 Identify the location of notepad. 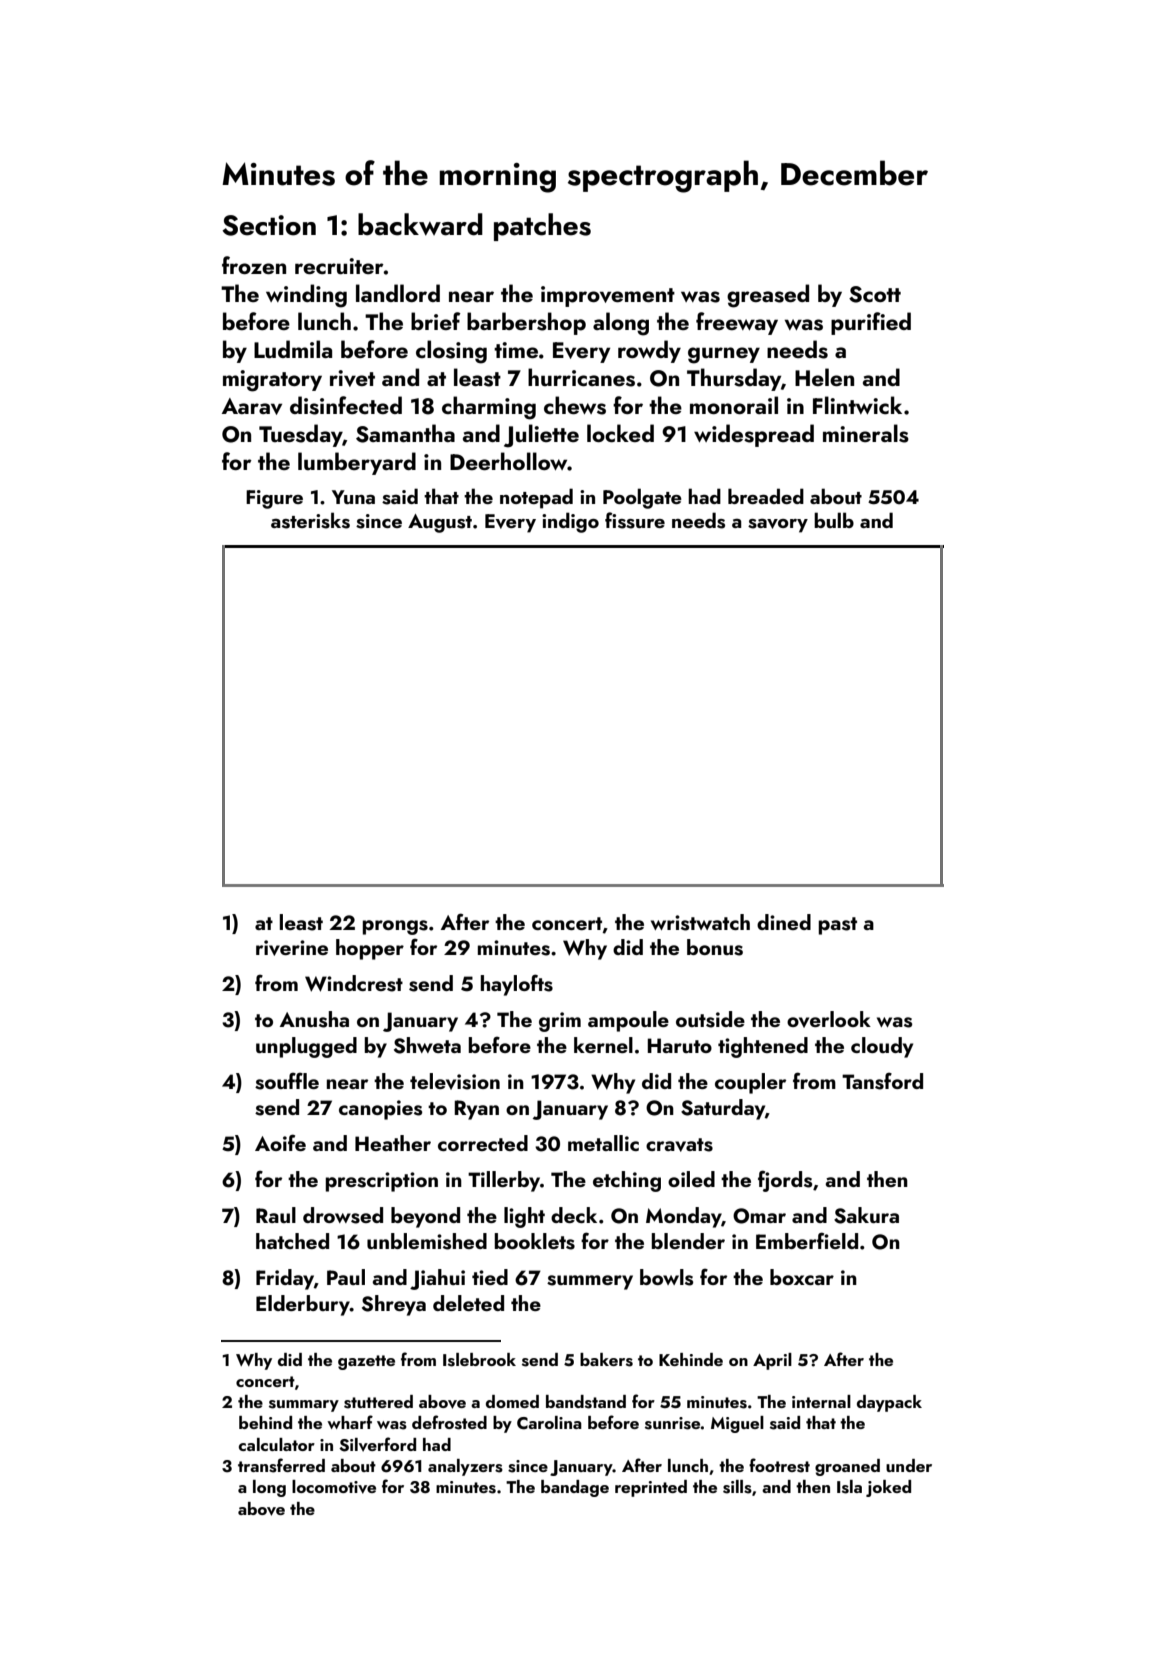
(536, 498).
